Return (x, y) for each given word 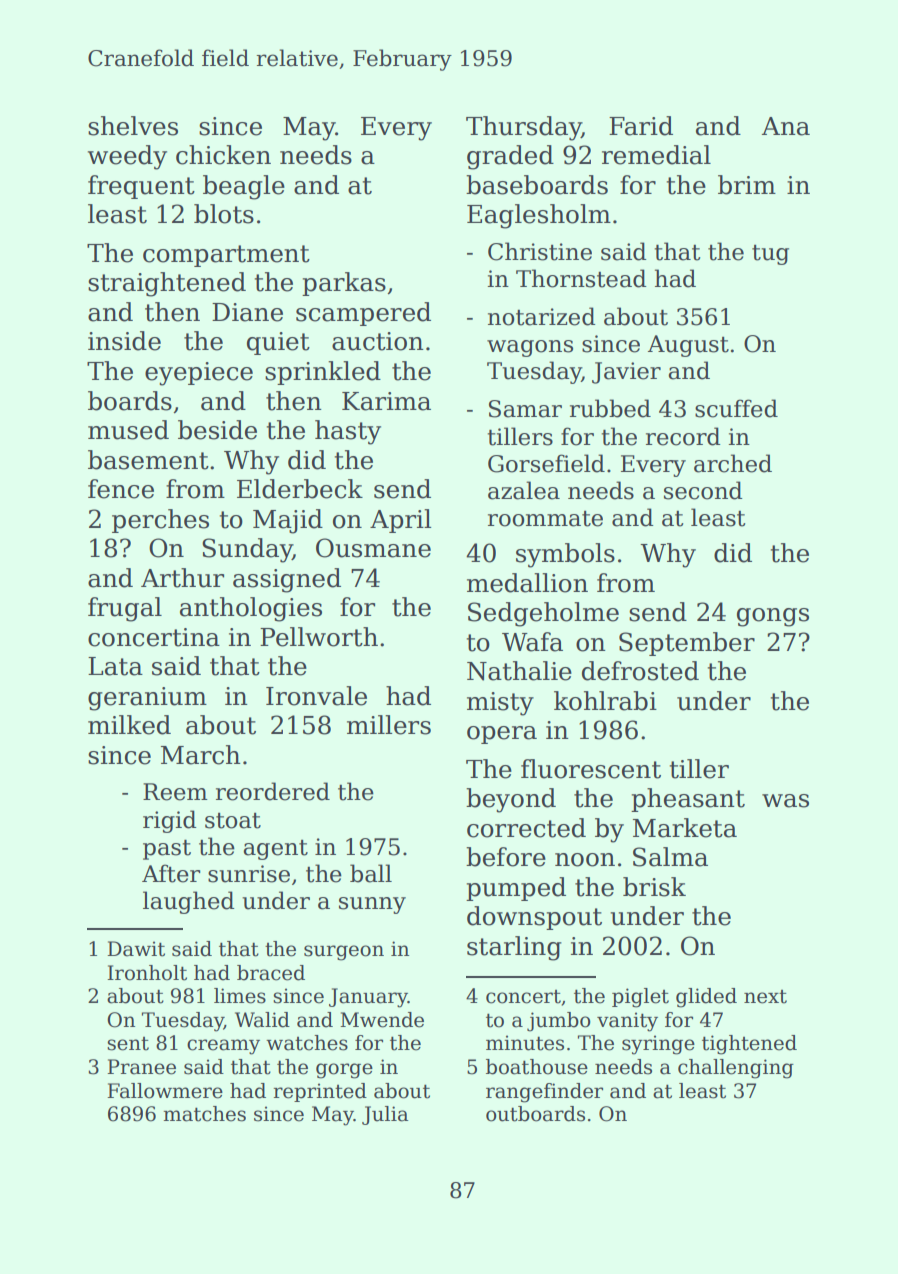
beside (217, 430)
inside (124, 341)
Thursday (524, 128)
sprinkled (323, 373)
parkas (344, 284)
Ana (786, 126)
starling (514, 948)
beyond (511, 800)
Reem (175, 792)
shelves (133, 126)
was (785, 801)
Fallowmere (165, 1091)
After (171, 873)
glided (706, 998)
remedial (656, 155)
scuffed (736, 408)
